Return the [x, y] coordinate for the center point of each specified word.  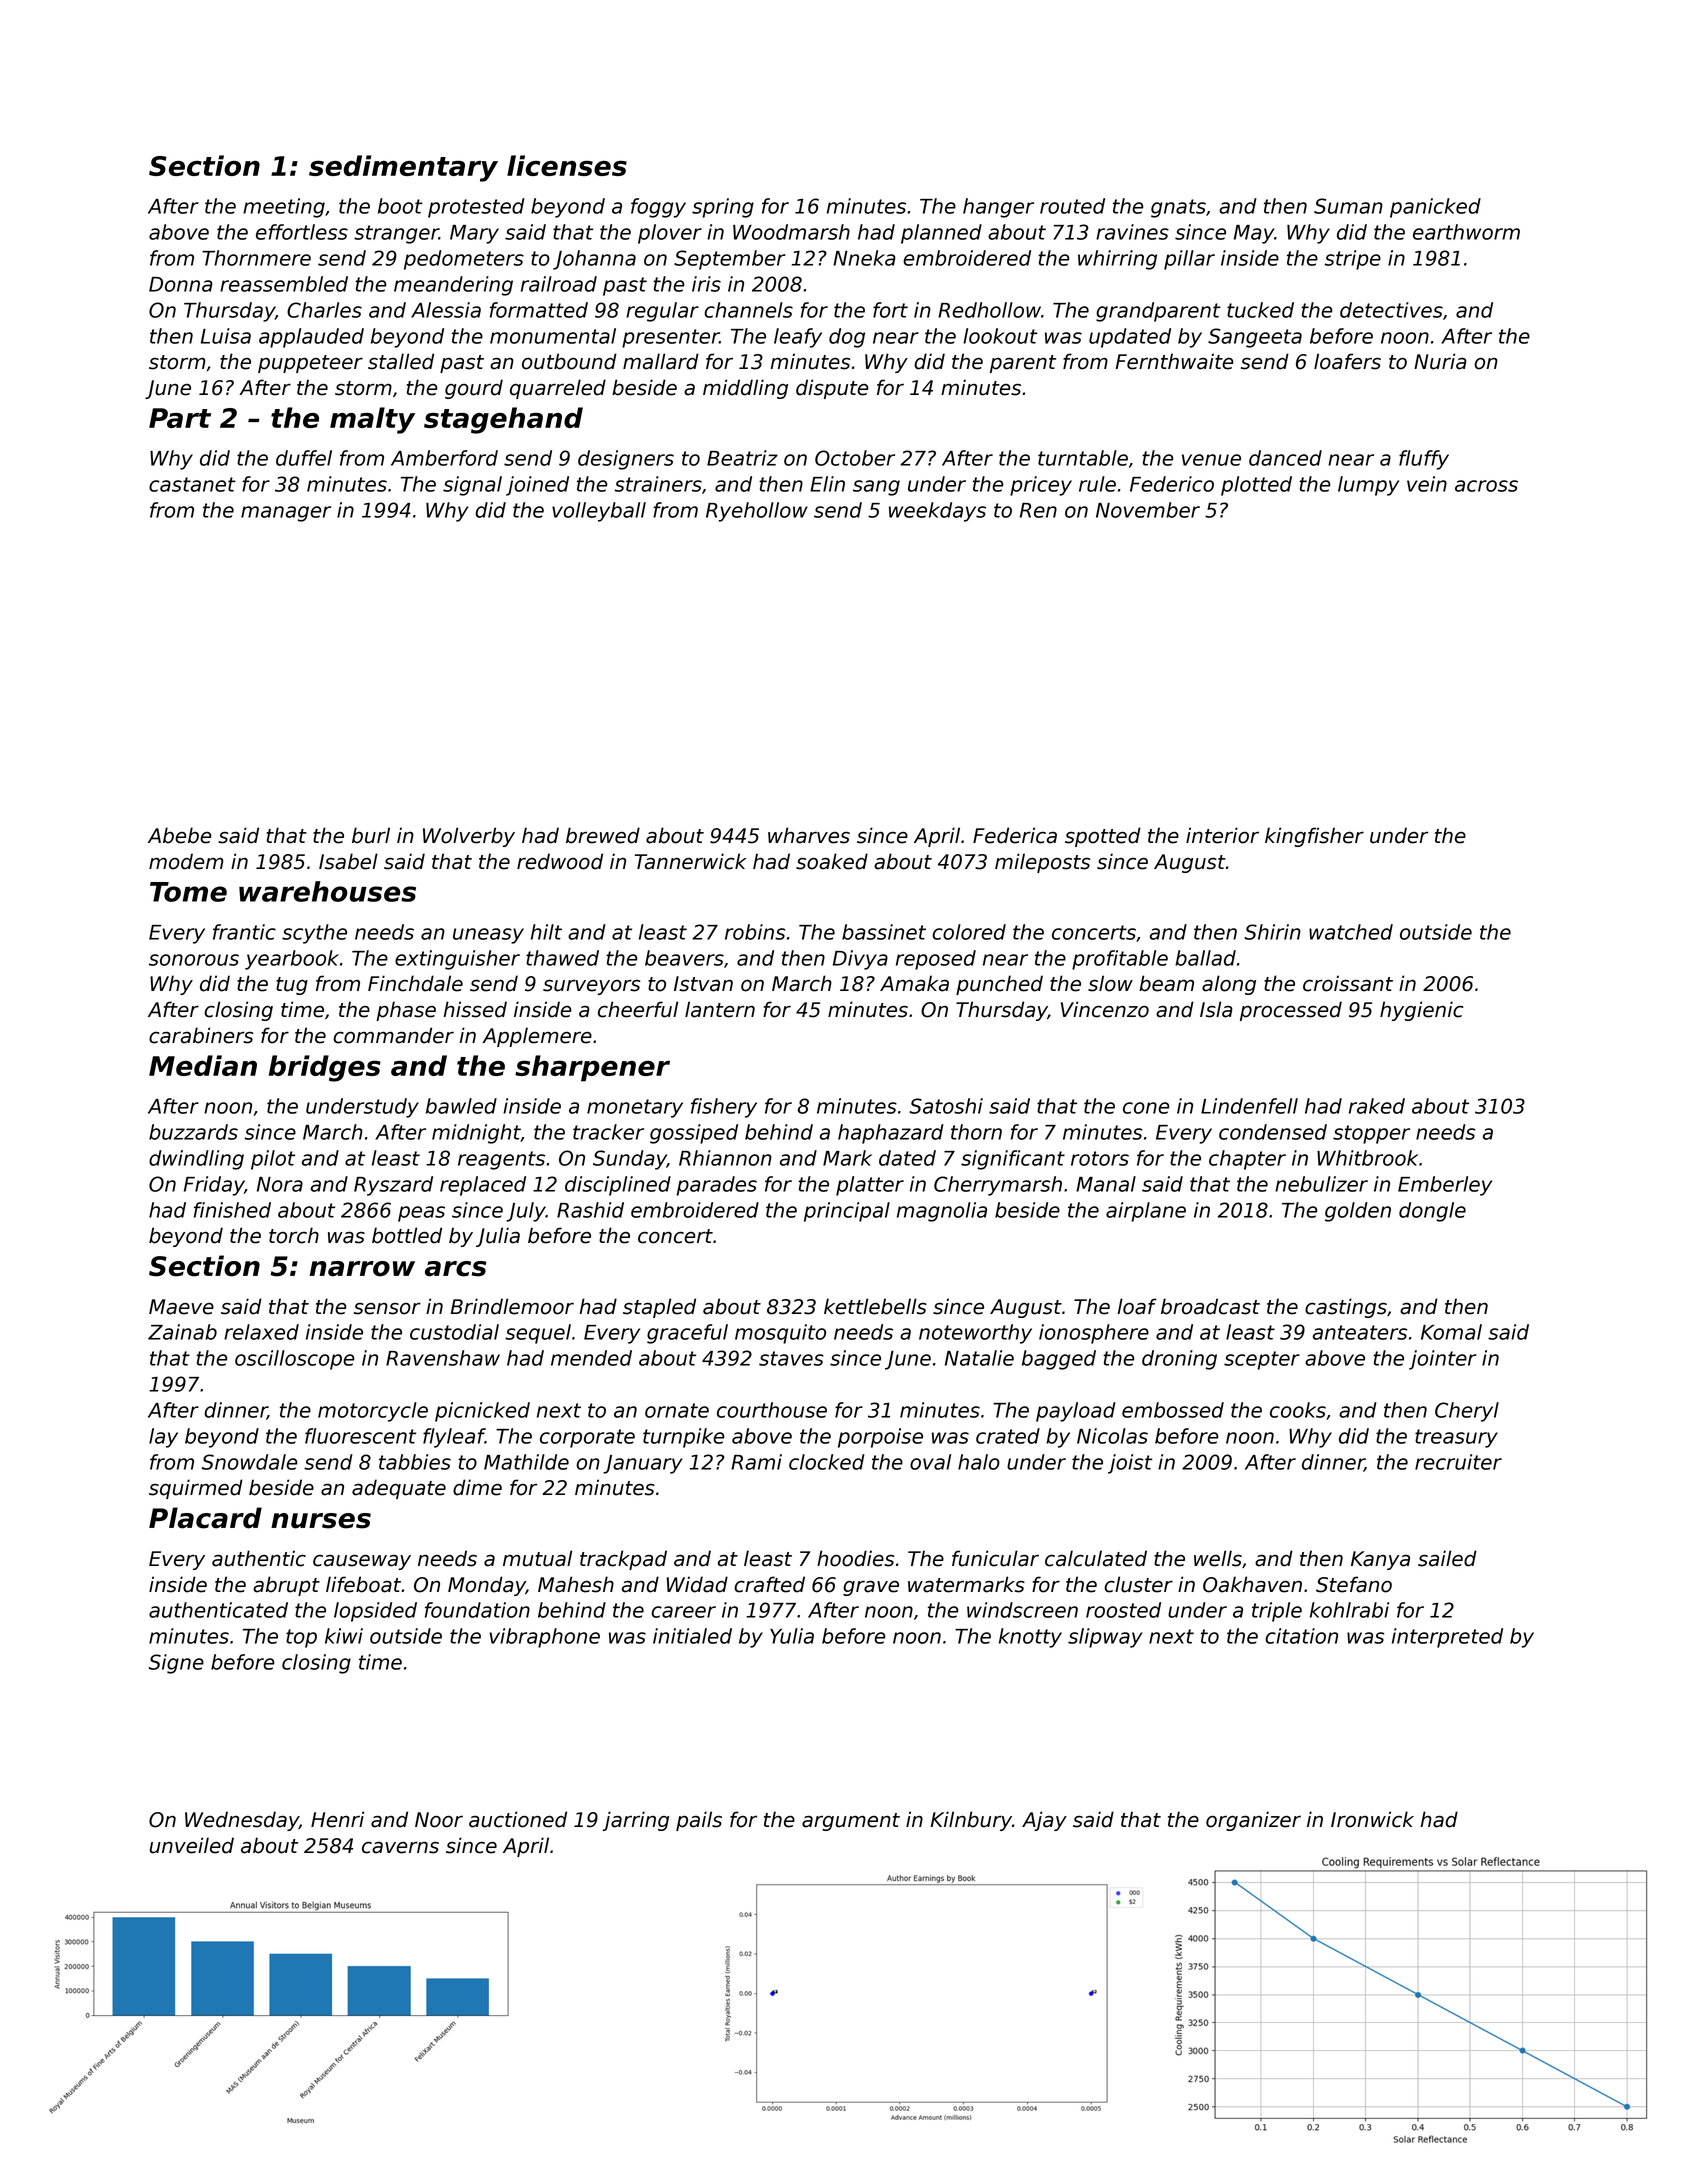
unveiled [192, 1845]
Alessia [446, 310]
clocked [827, 1462]
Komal [1451, 1332]
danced [1285, 458]
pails [699, 1821]
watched [1351, 932]
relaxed [261, 1332]
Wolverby [469, 837]
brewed [603, 835]
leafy [798, 338]
